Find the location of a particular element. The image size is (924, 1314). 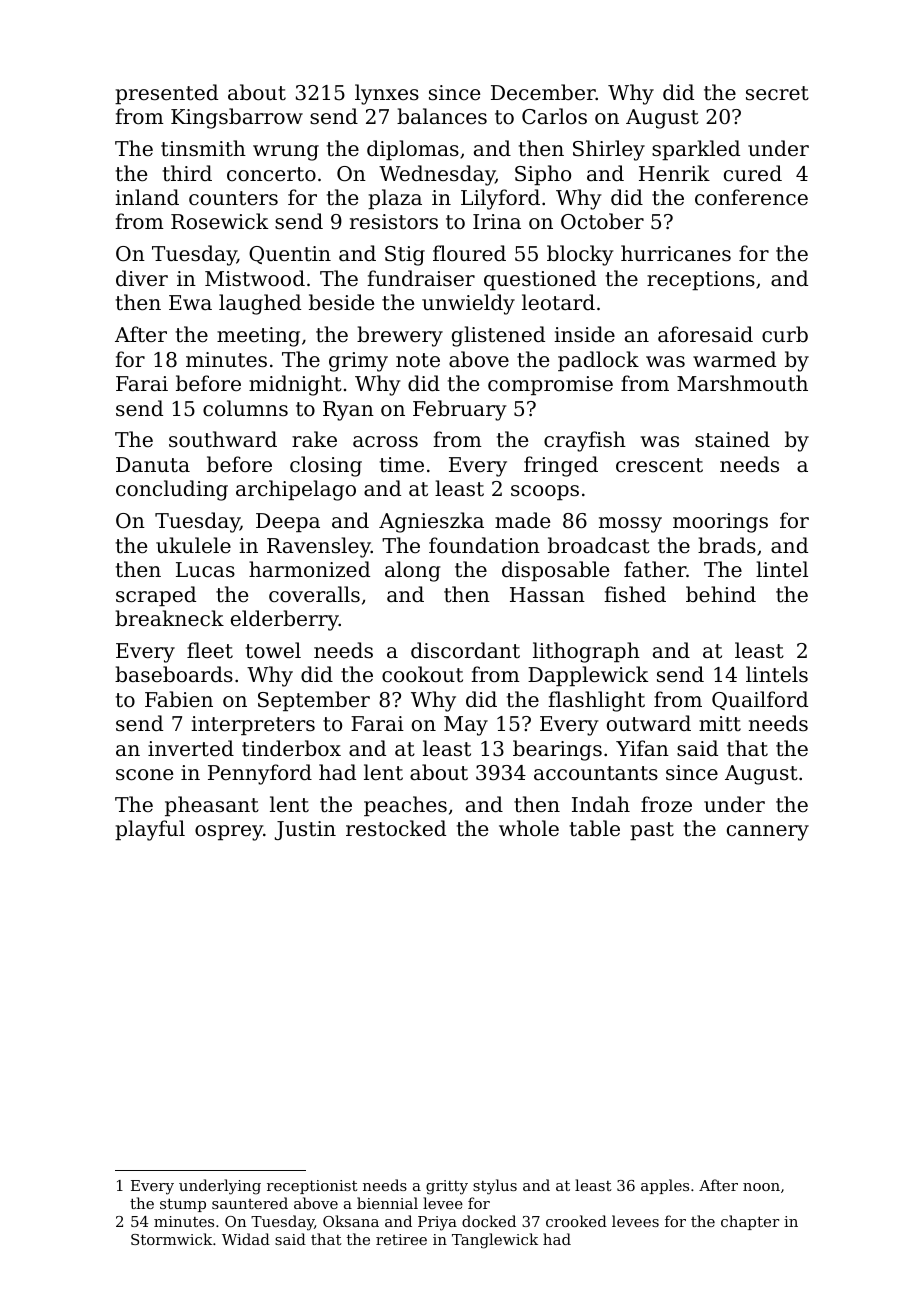

noon is located at coordinates (761, 1187).
